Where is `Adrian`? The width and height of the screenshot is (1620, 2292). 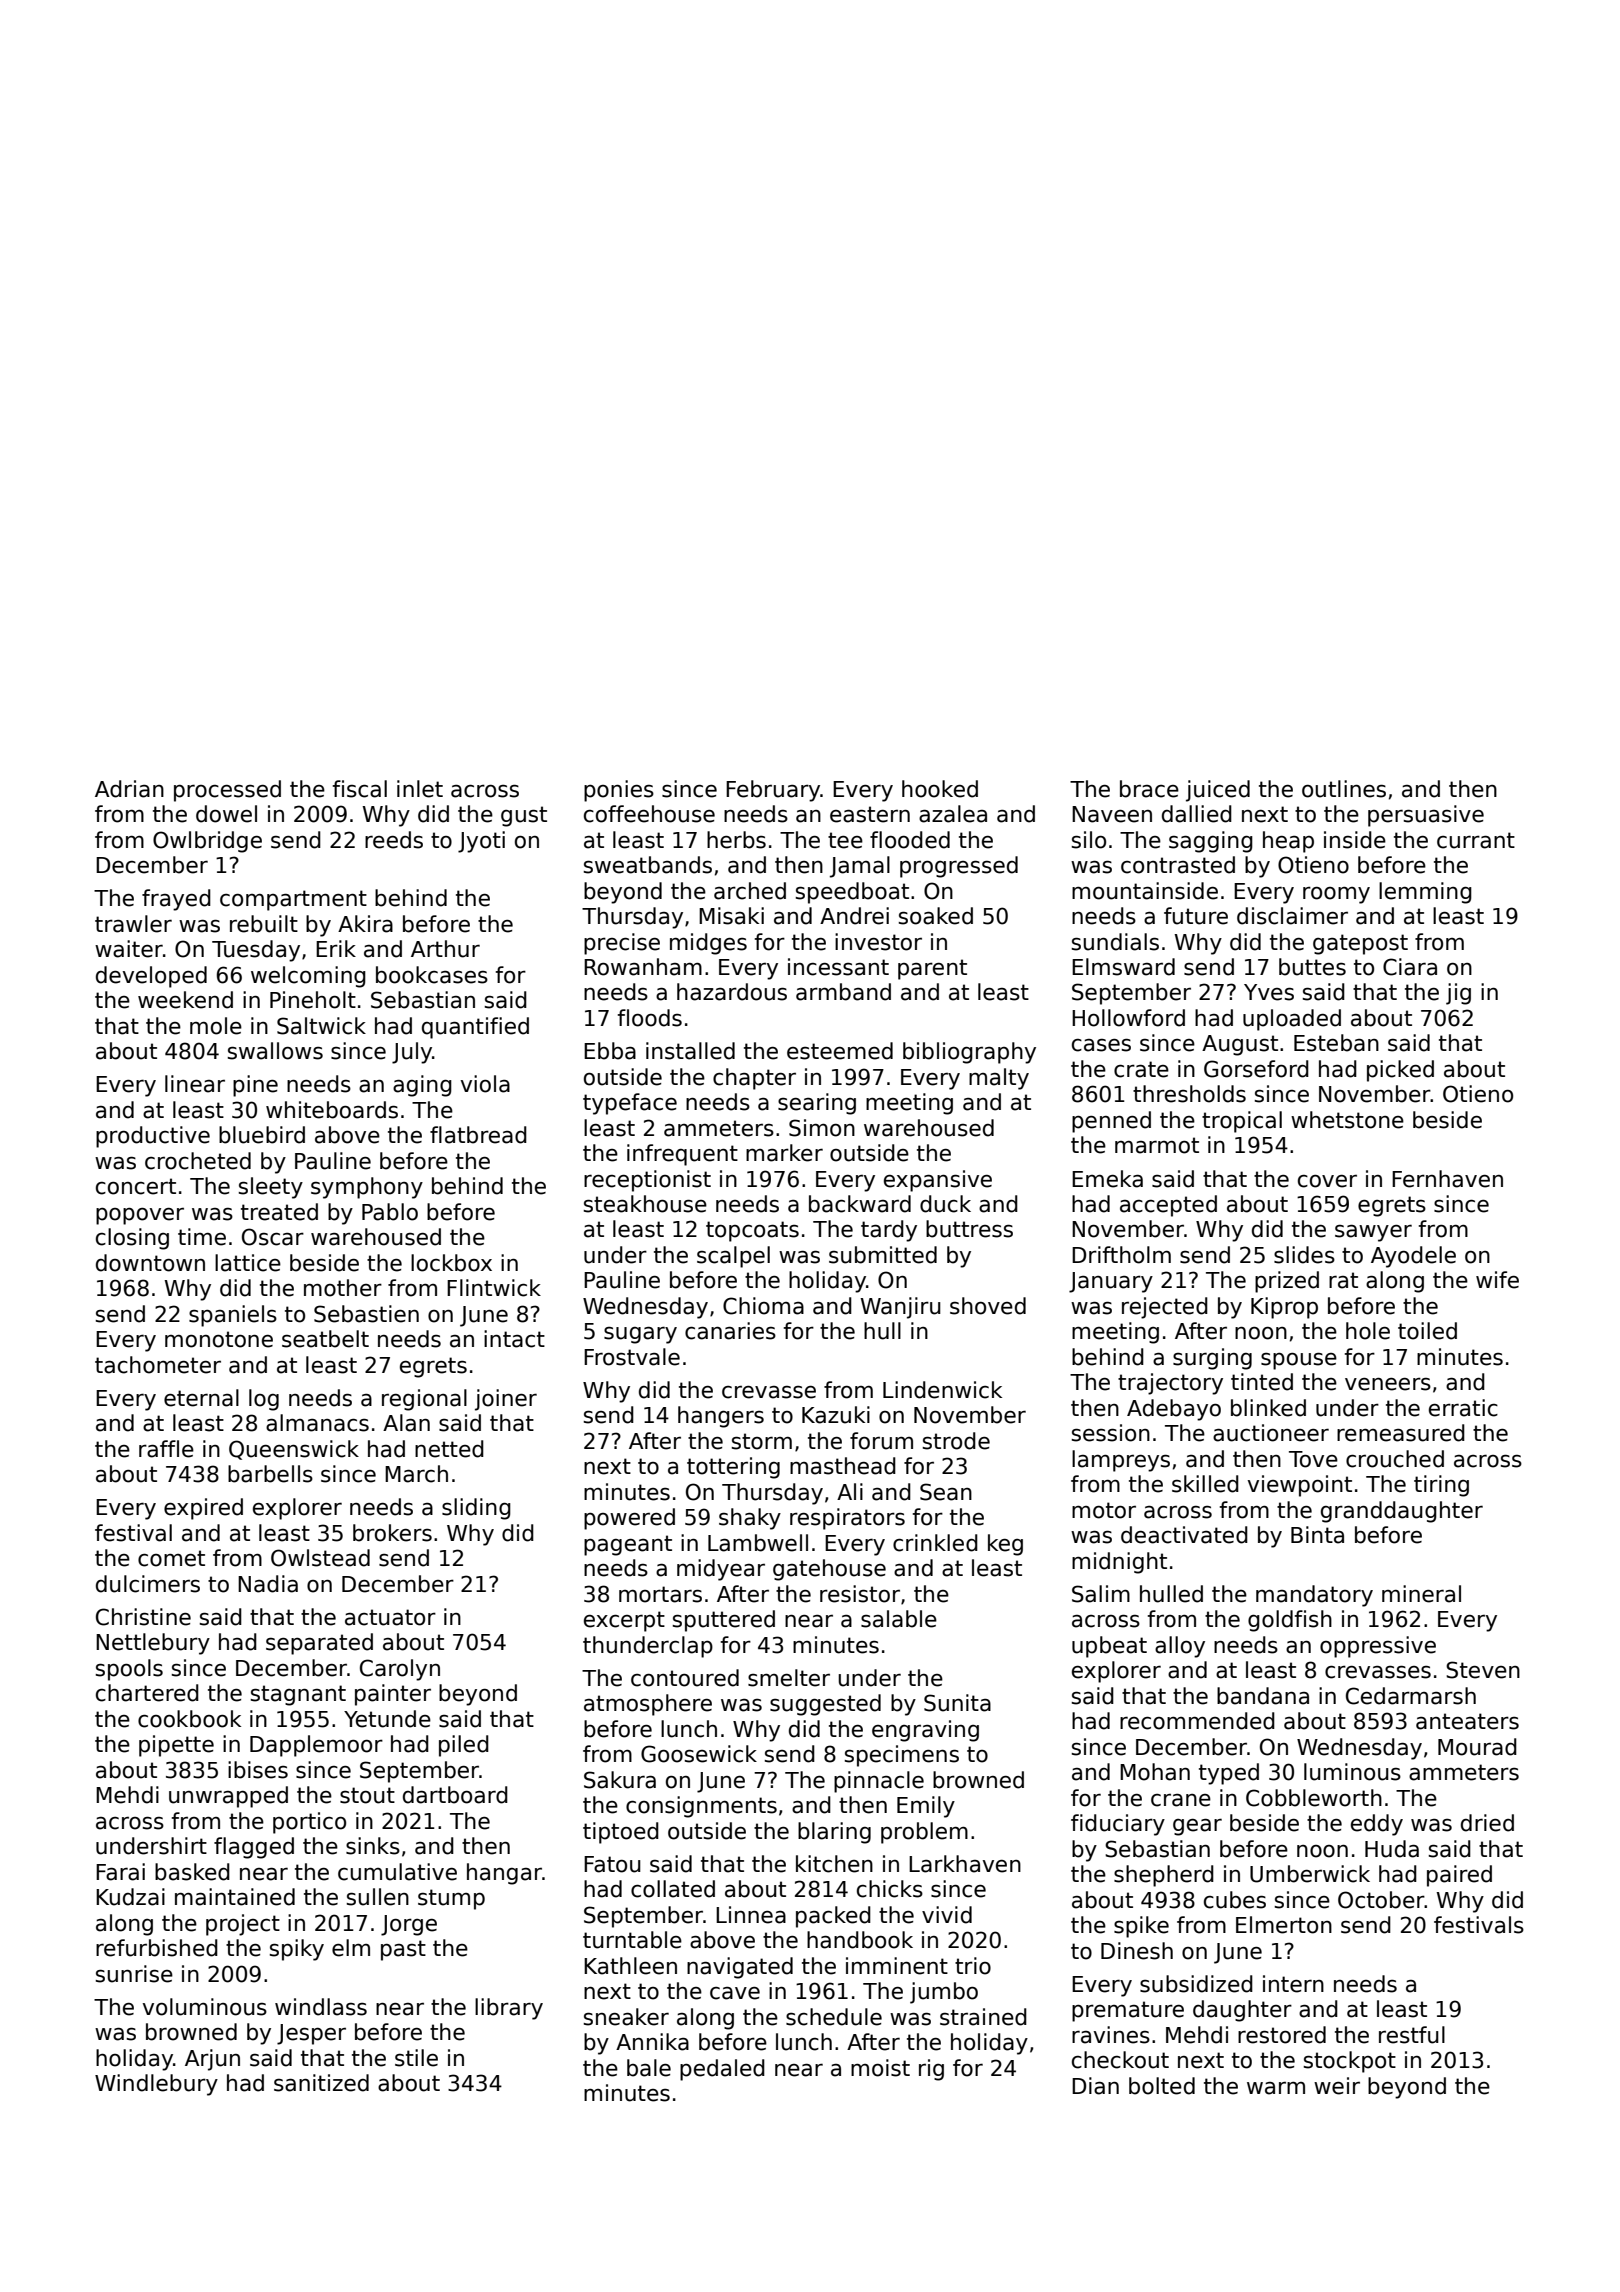
Adrian is located at coordinates (129, 789).
